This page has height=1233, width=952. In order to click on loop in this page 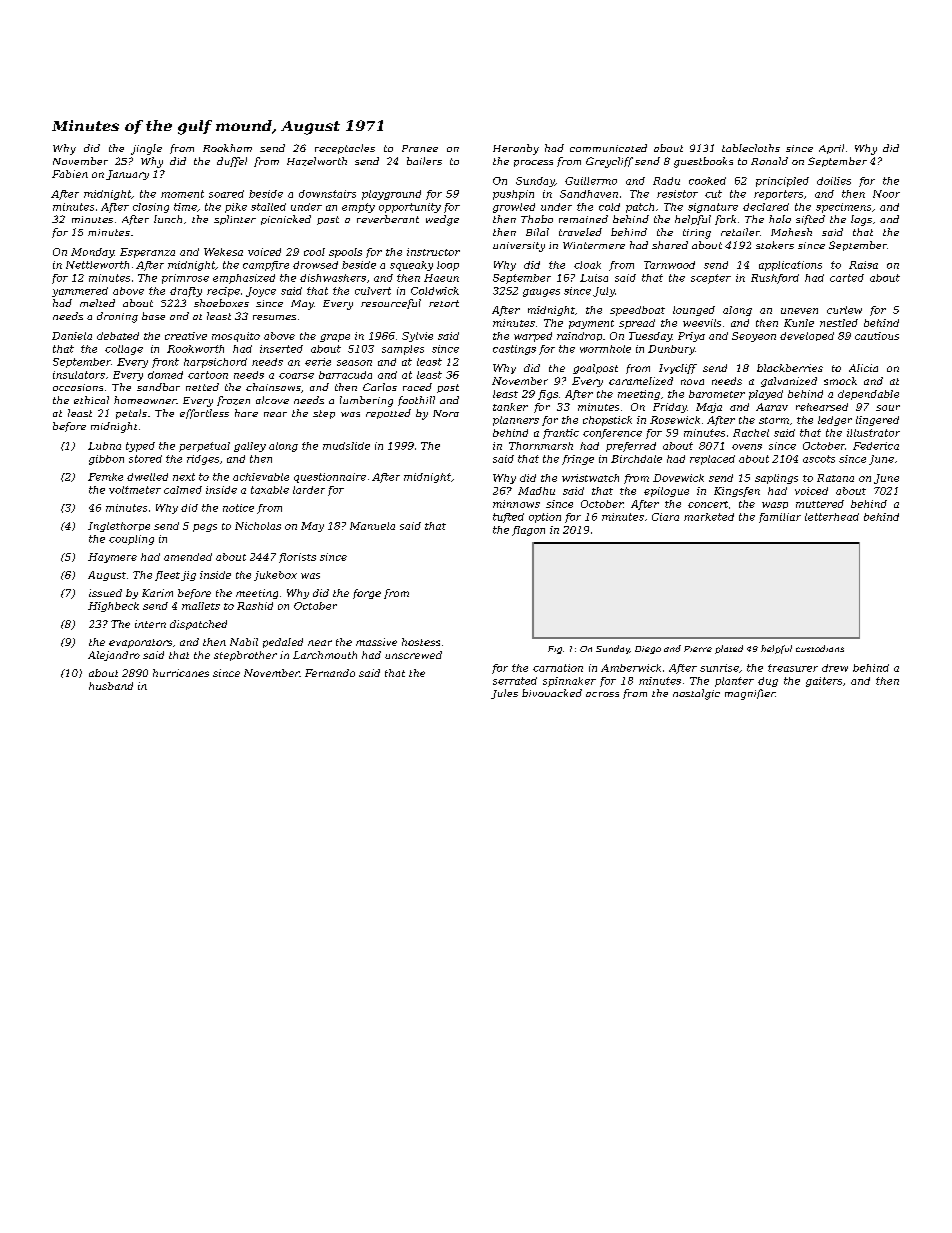, I will do `click(448, 266)`.
